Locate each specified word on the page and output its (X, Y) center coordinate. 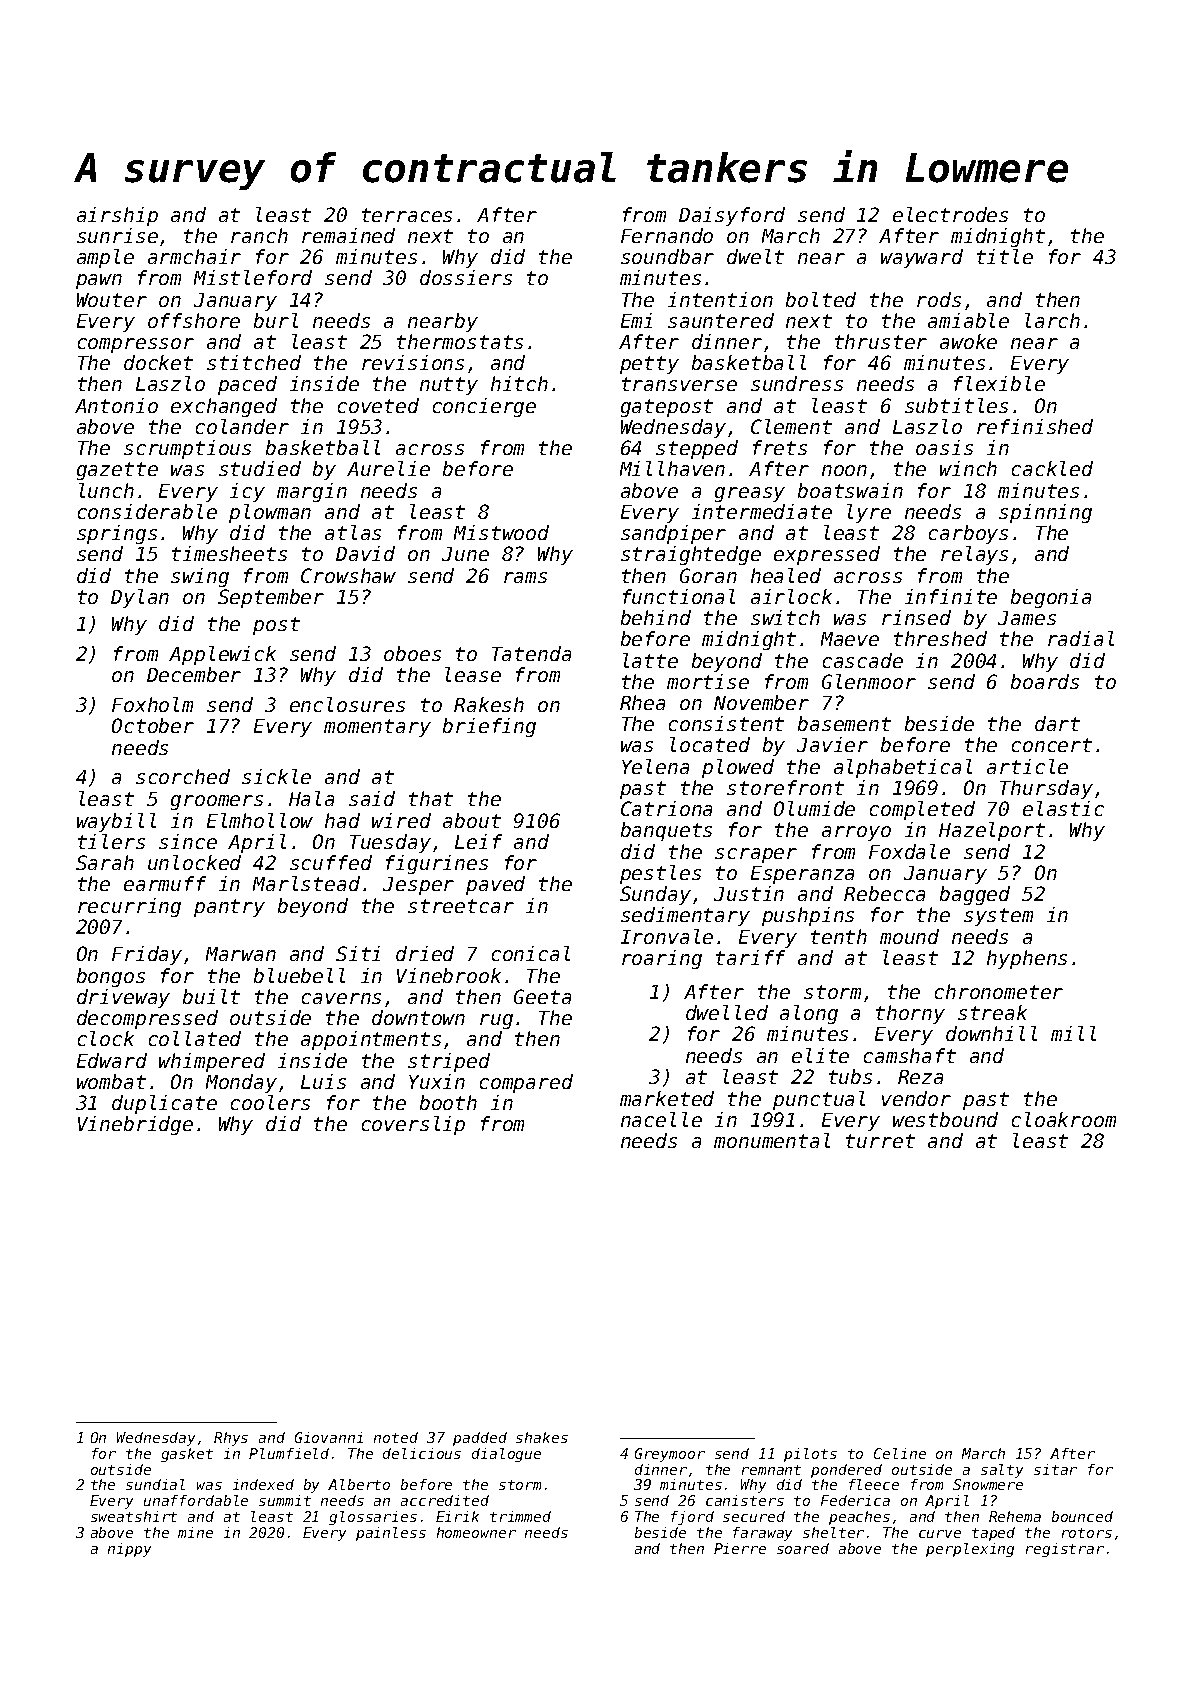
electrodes (950, 214)
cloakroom (1064, 1119)
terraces (407, 215)
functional (679, 596)
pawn (99, 281)
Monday (241, 1083)
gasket (187, 1455)
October (153, 725)
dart (1057, 723)
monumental (772, 1140)
